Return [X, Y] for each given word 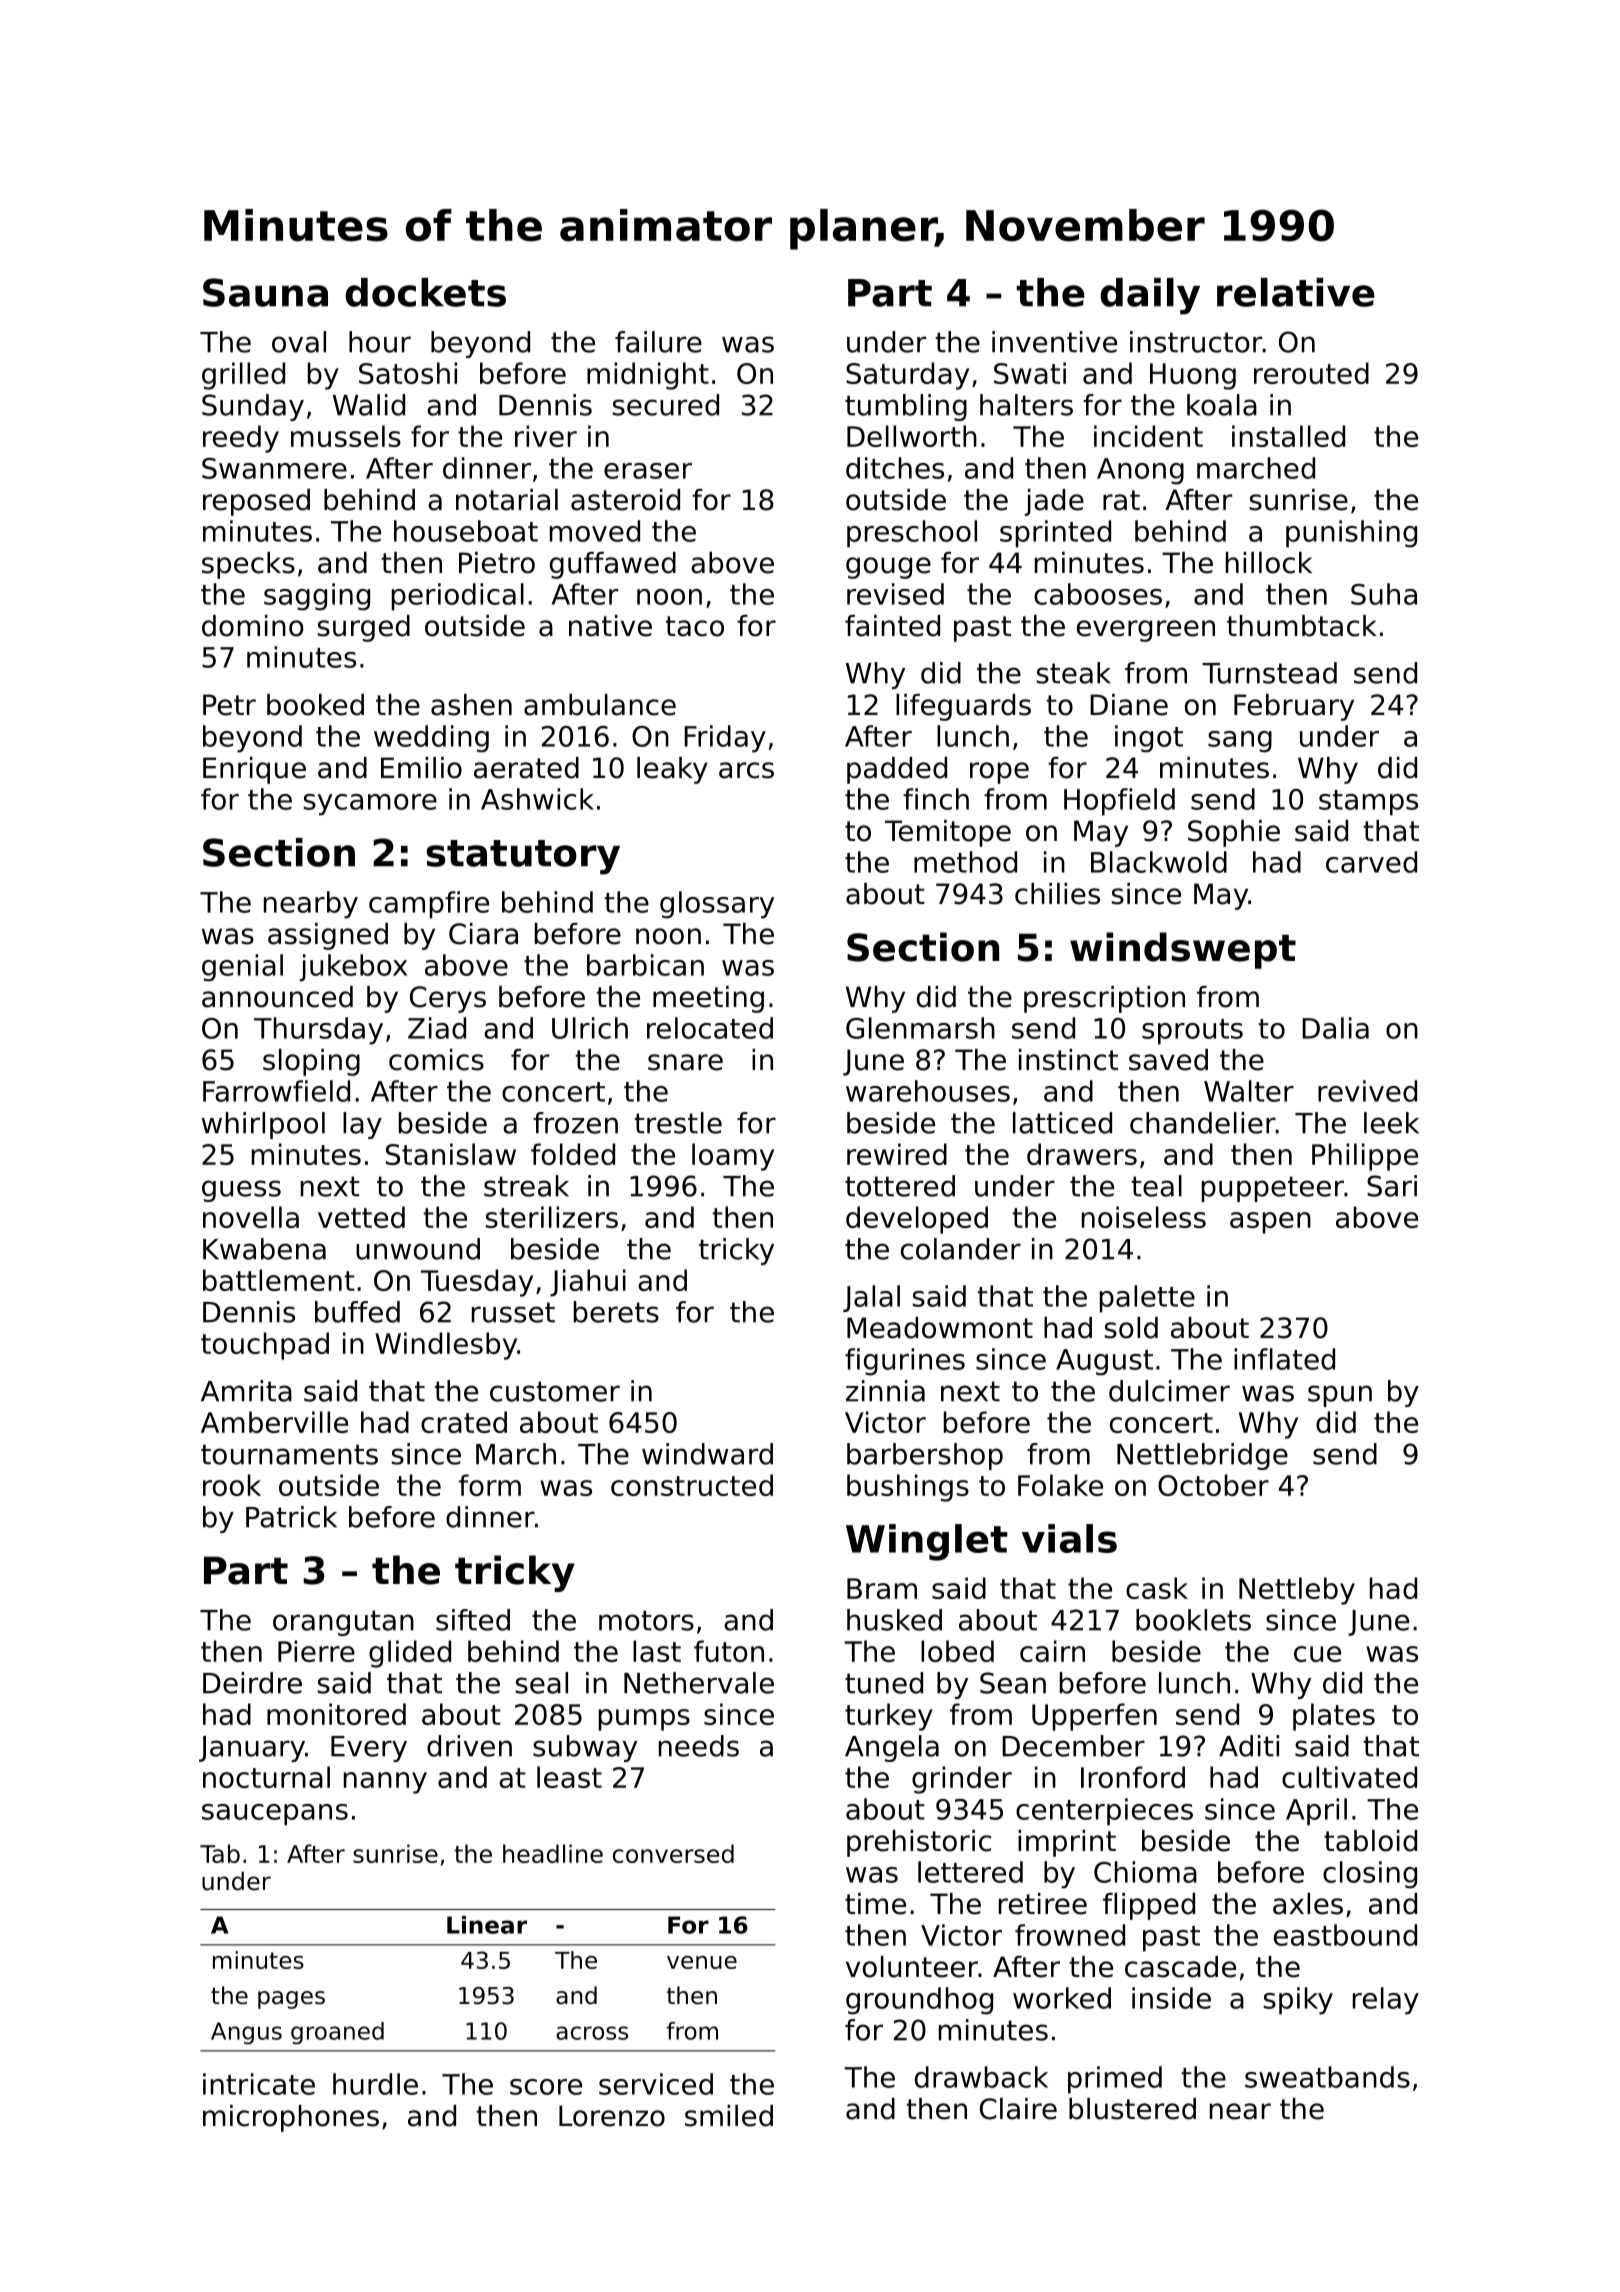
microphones [291, 2118]
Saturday [907, 376]
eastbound [1345, 1935]
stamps [1368, 803]
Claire [1018, 2109]
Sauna [265, 292]
